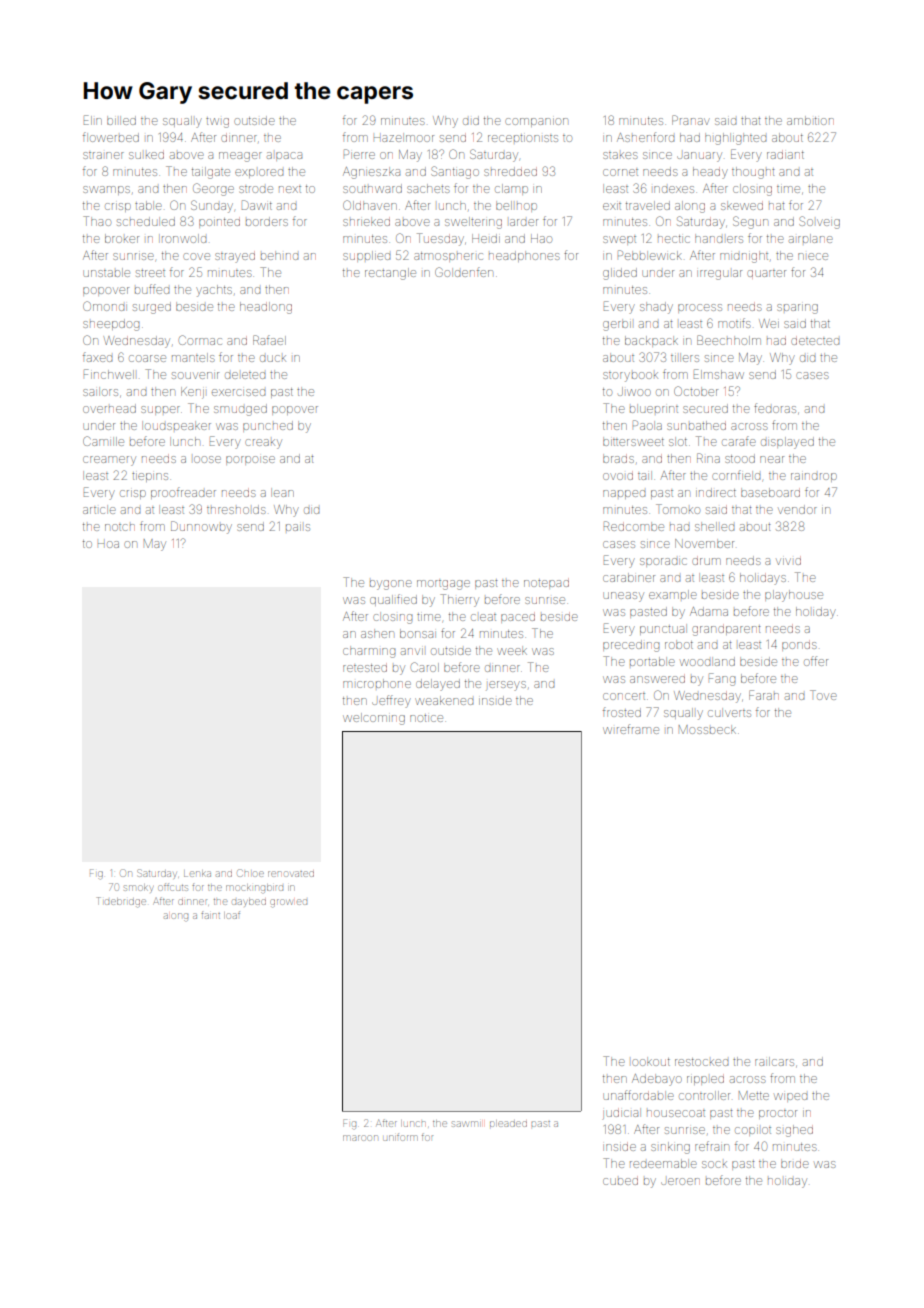 The image size is (924, 1308). Describe the element at coordinates (240, 410) in the page. I see `smudged` at that location.
